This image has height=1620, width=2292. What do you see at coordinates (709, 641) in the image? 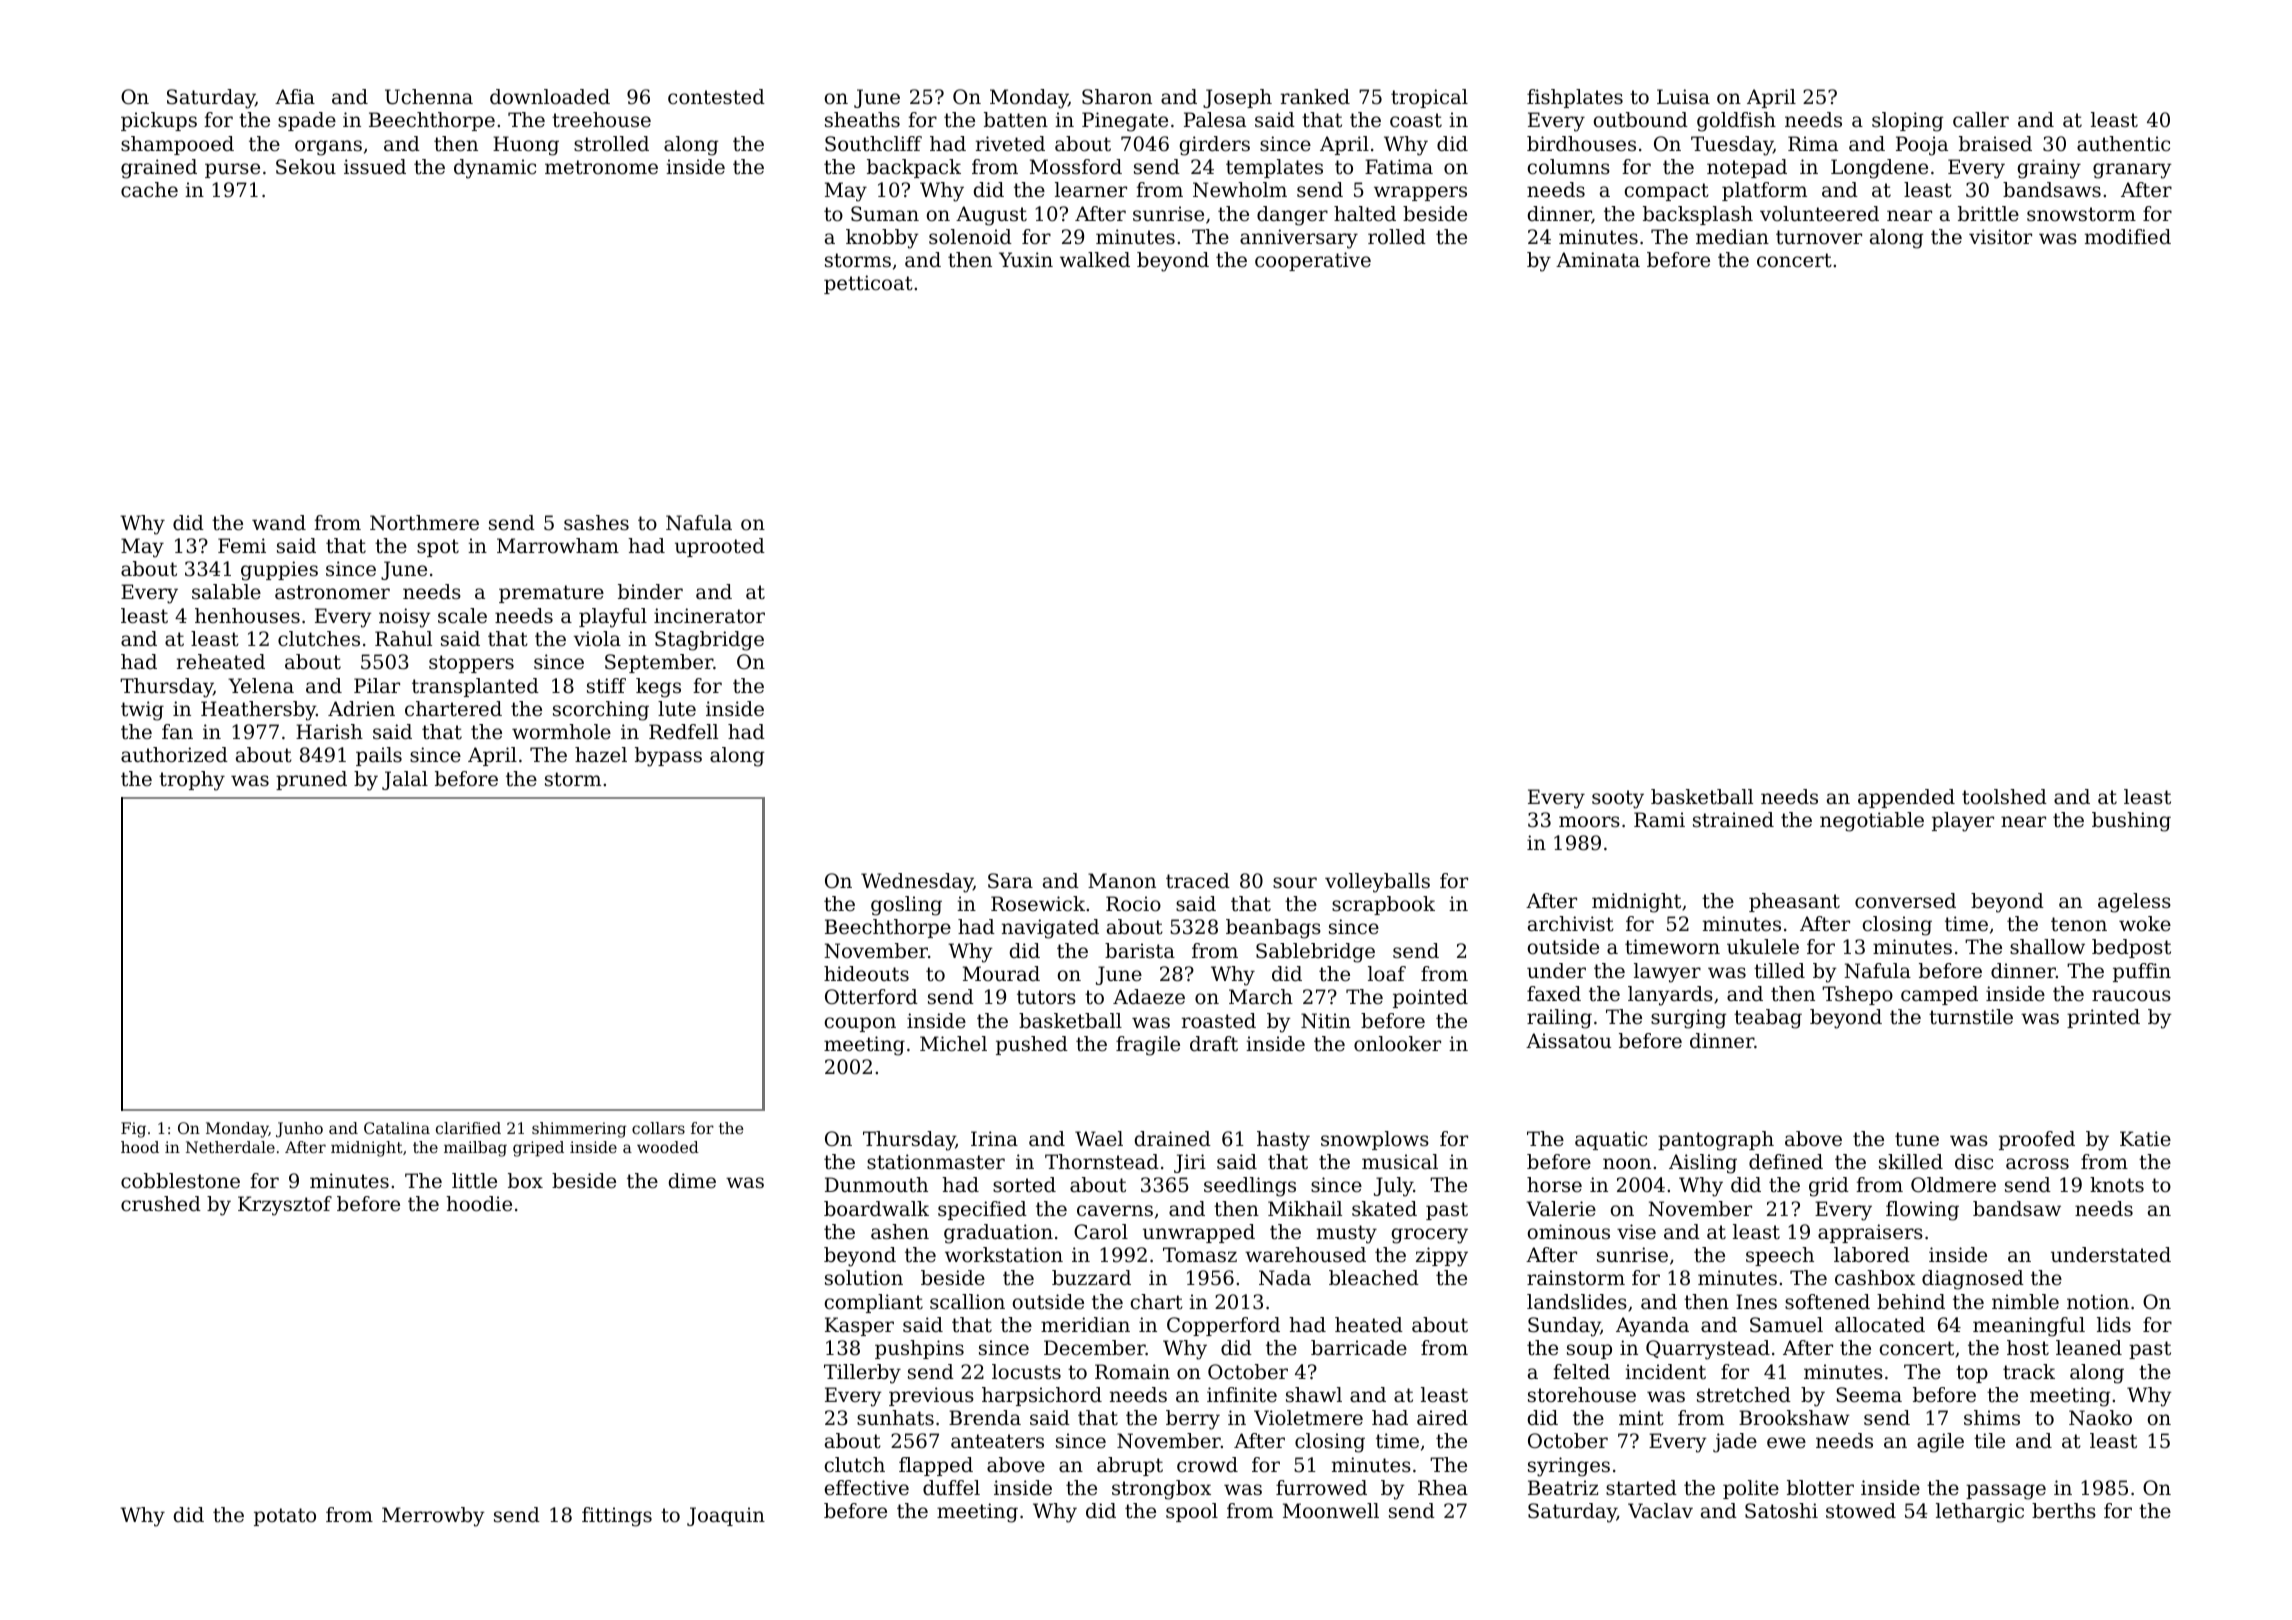
I see `Stagbridge` at bounding box center [709, 641].
